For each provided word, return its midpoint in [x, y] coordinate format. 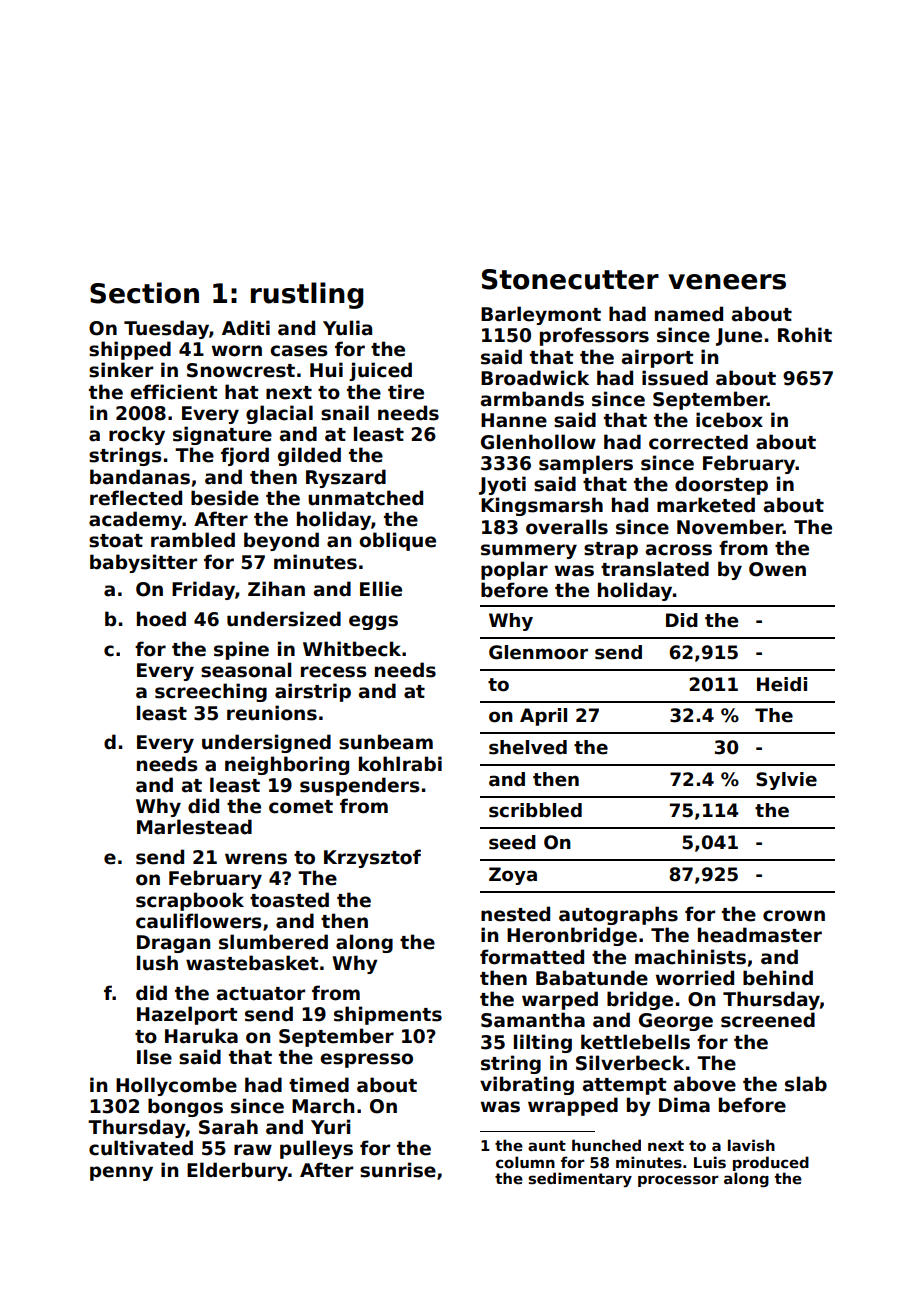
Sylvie [786, 781]
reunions [272, 713]
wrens [256, 859]
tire [406, 392]
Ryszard [346, 478]
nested [515, 914]
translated [655, 569]
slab [806, 1084]
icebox [729, 420]
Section [144, 293]
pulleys [316, 1149]
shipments [388, 1015]
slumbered [273, 942]
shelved [528, 747]
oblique [397, 541]
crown [794, 916]
